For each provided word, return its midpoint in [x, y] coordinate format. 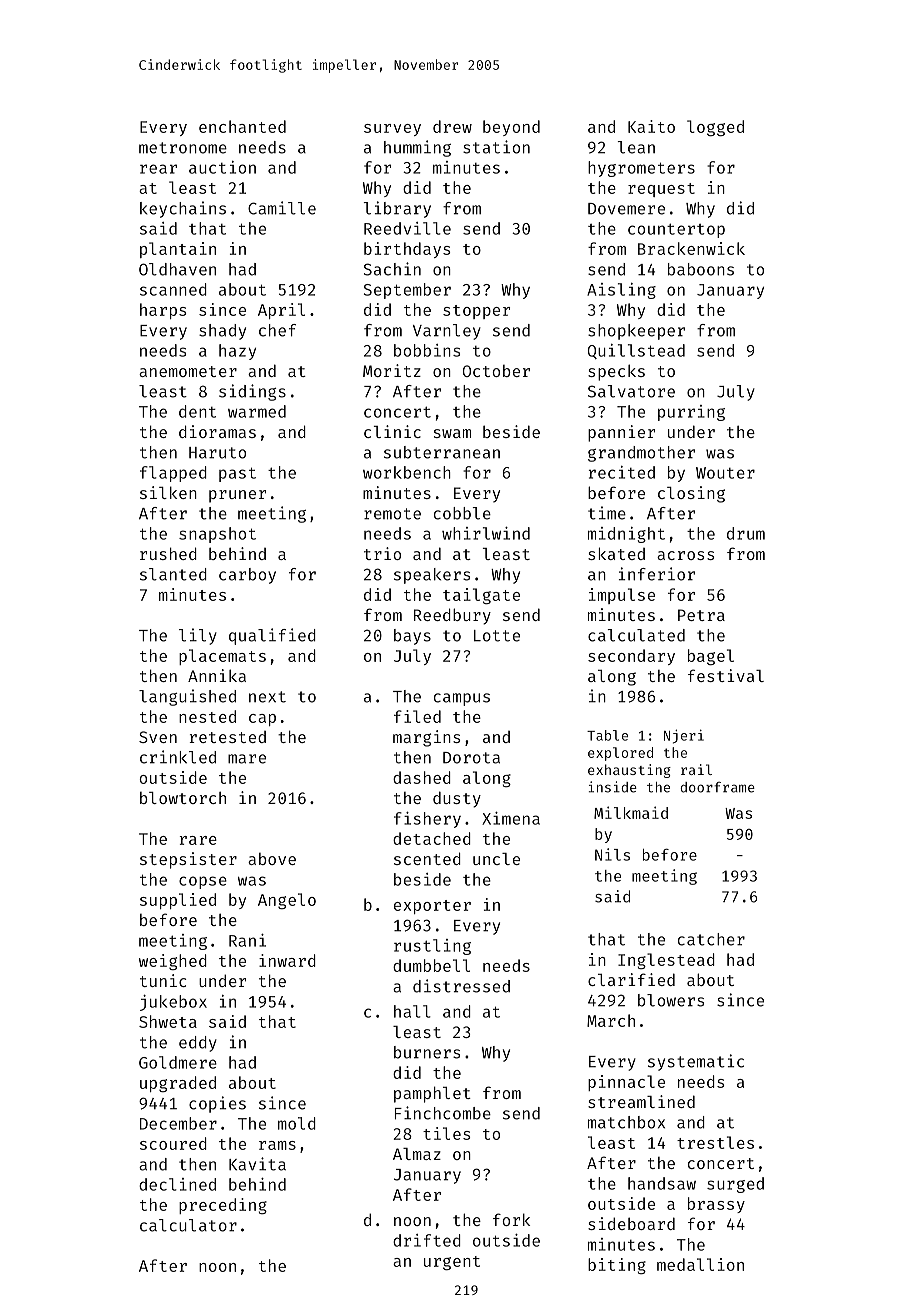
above [272, 859]
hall [412, 1011]
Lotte [497, 636]
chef [277, 330]
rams [277, 1145]
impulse [622, 596]
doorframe [717, 787]
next [267, 697]
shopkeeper [636, 332]
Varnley [447, 332]
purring [691, 413]
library [397, 209]
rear [158, 169]
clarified [631, 979]
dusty [457, 799]
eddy [198, 1044]
